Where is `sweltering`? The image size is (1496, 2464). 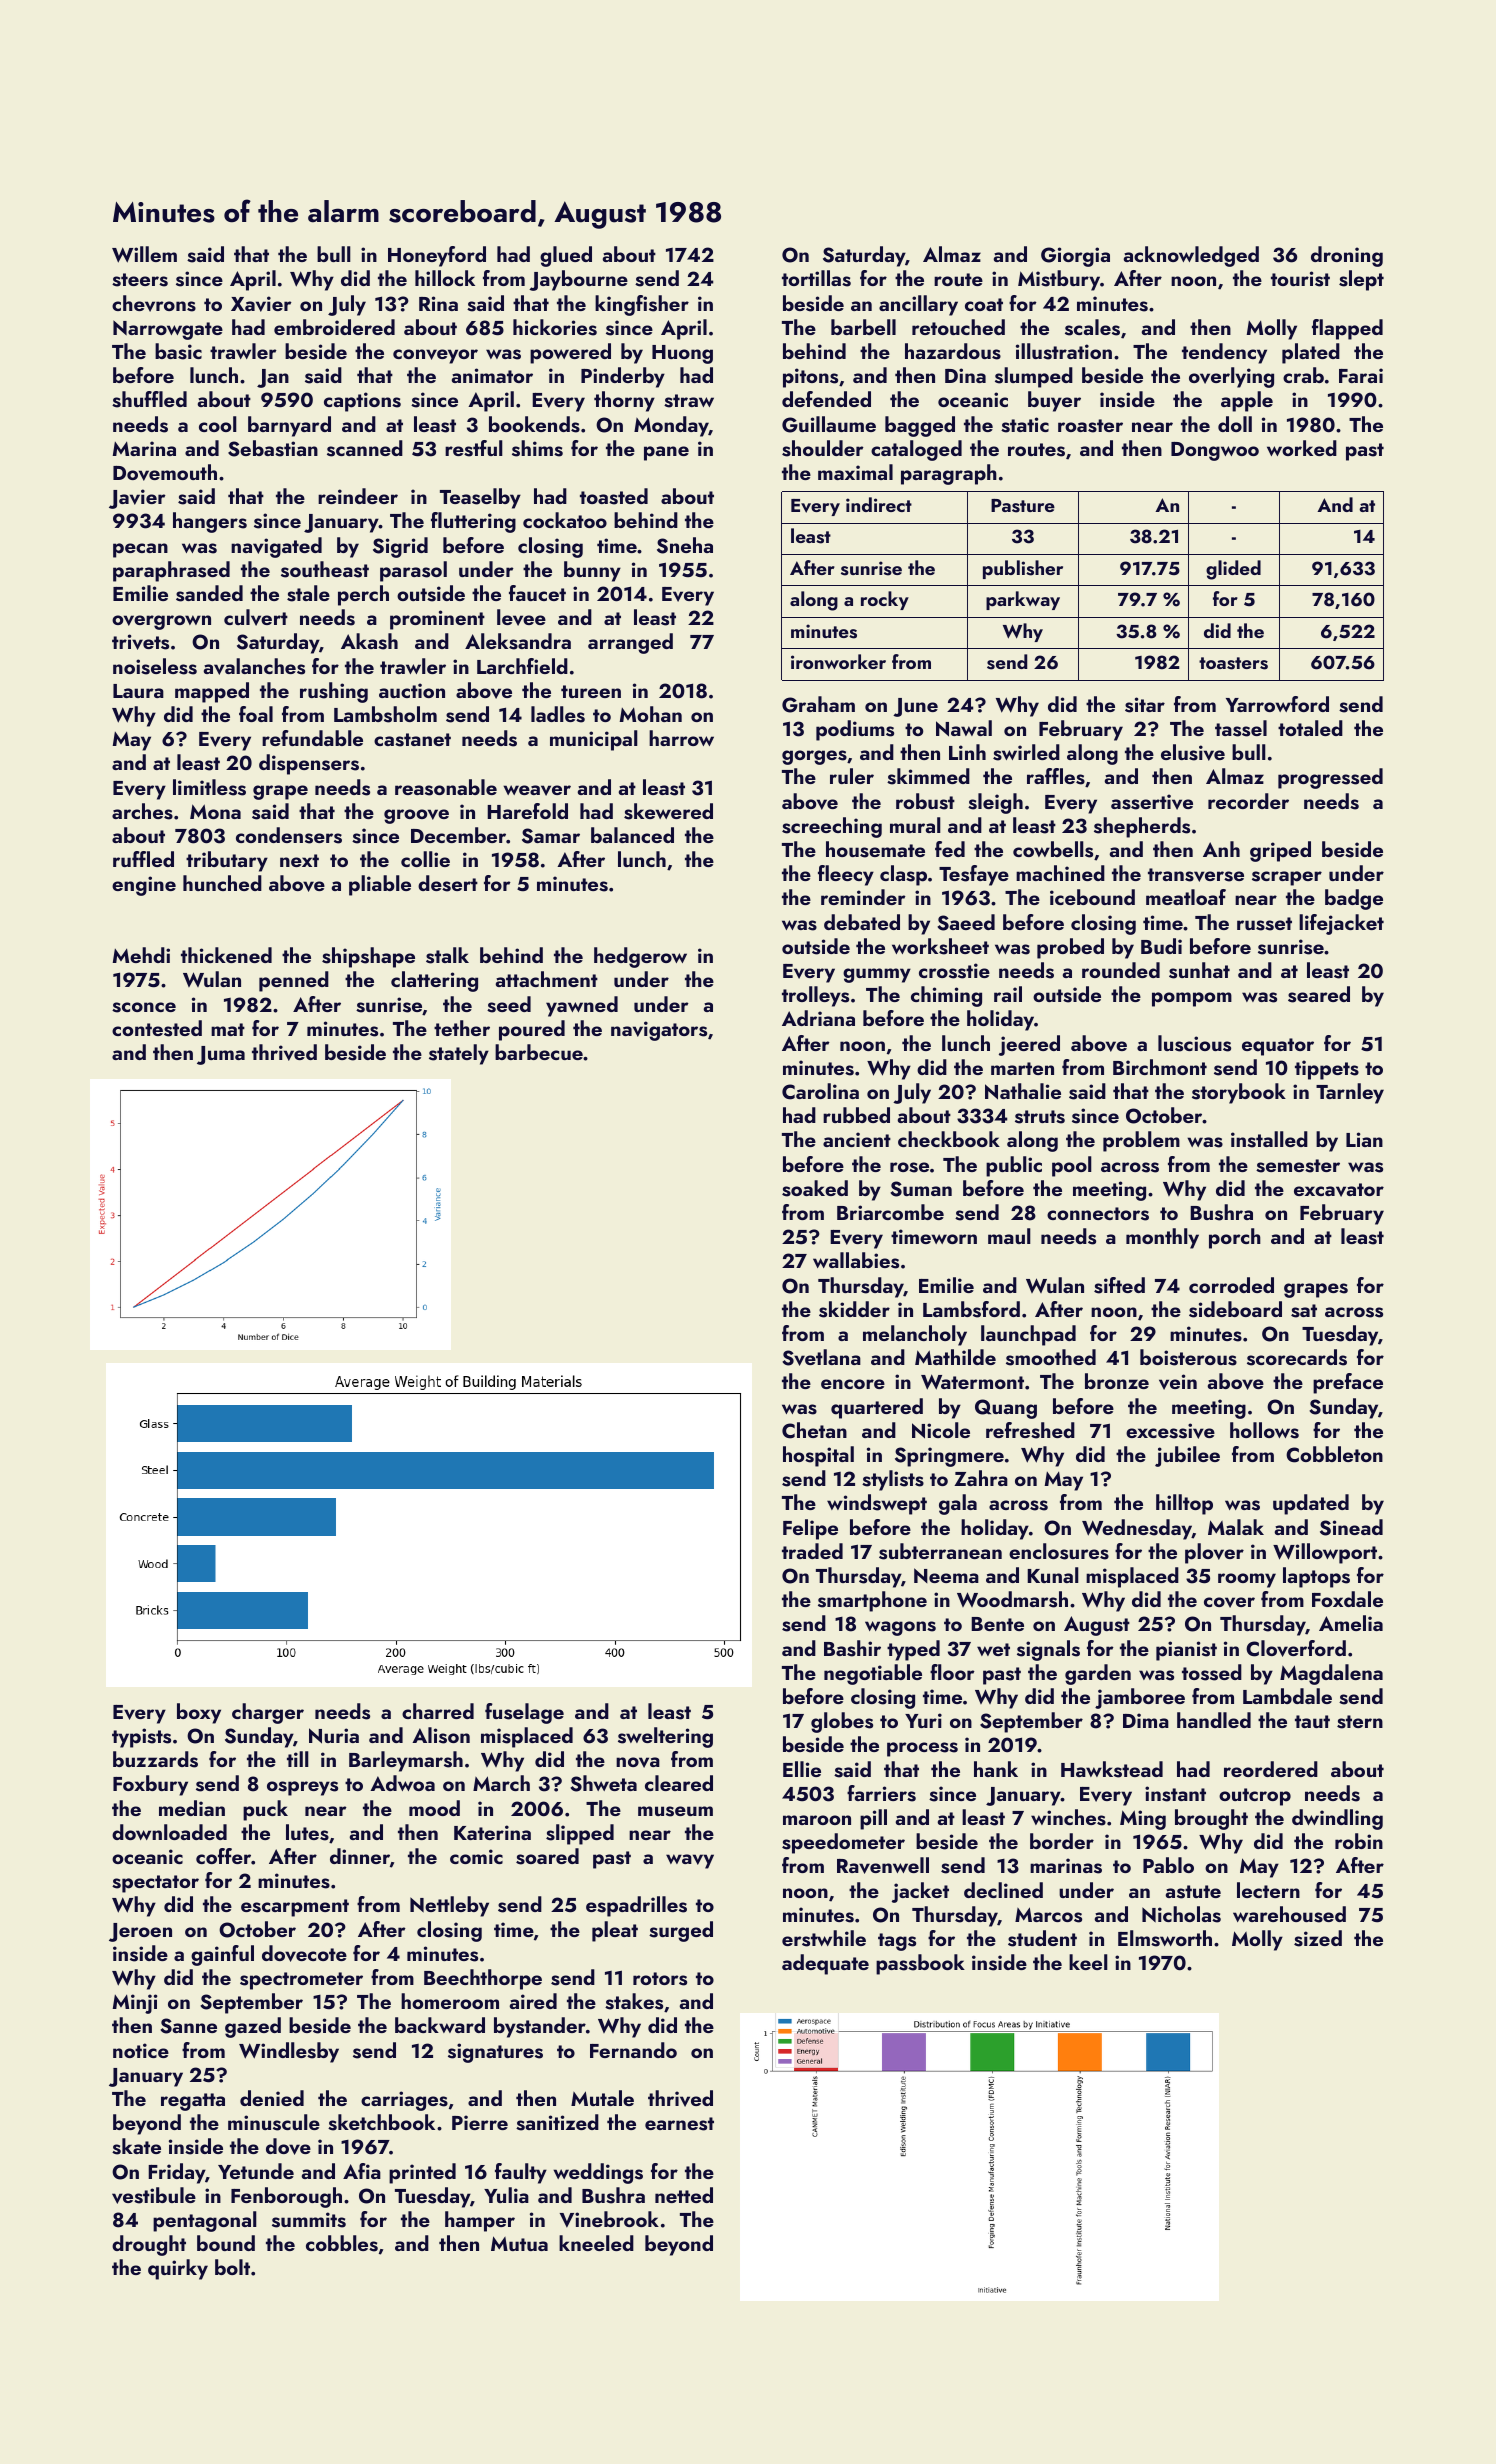 sweltering is located at coordinates (665, 1737).
